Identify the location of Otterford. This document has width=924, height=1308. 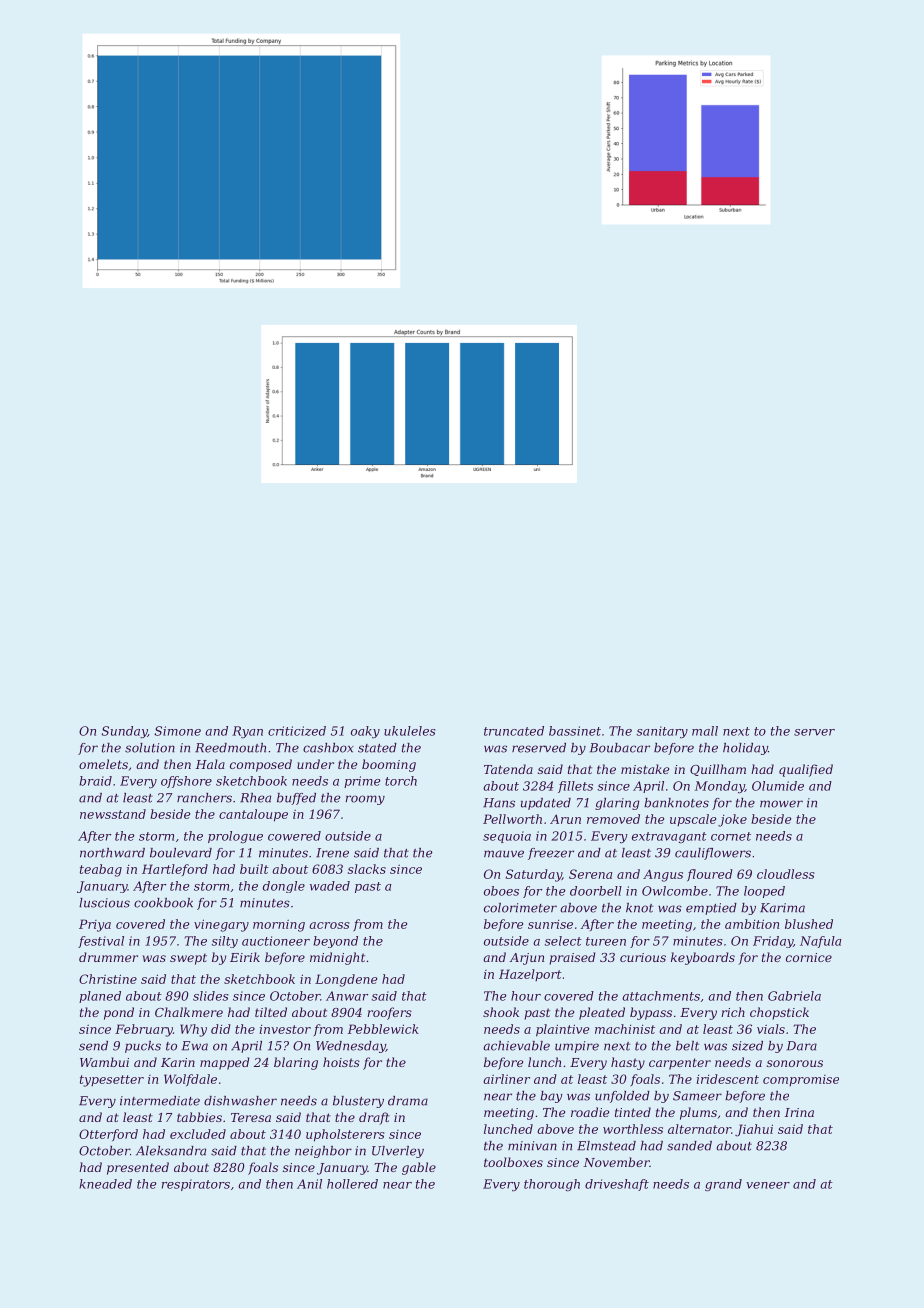
(108, 1135).
